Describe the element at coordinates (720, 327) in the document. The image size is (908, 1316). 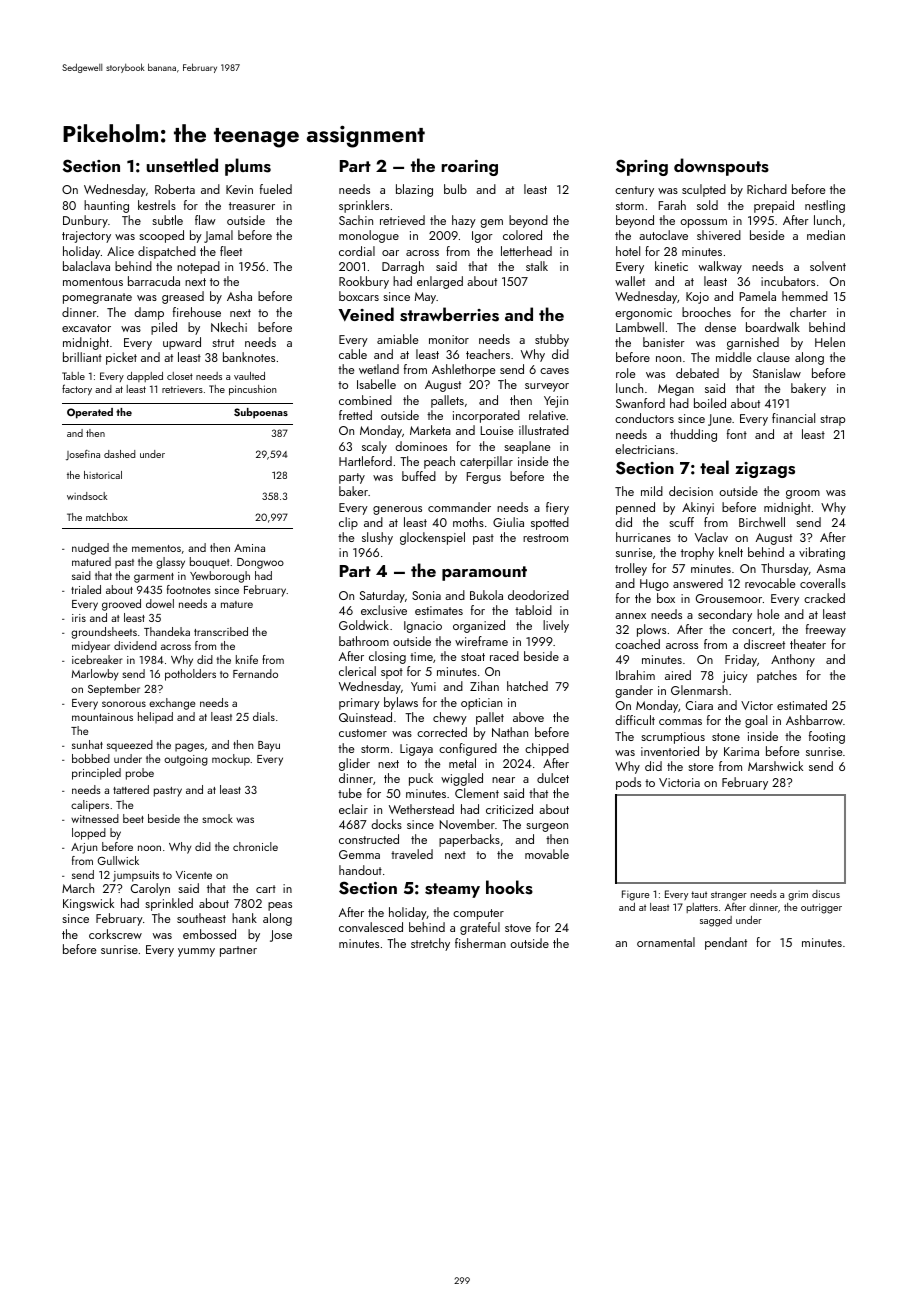
I see `dense` at that location.
